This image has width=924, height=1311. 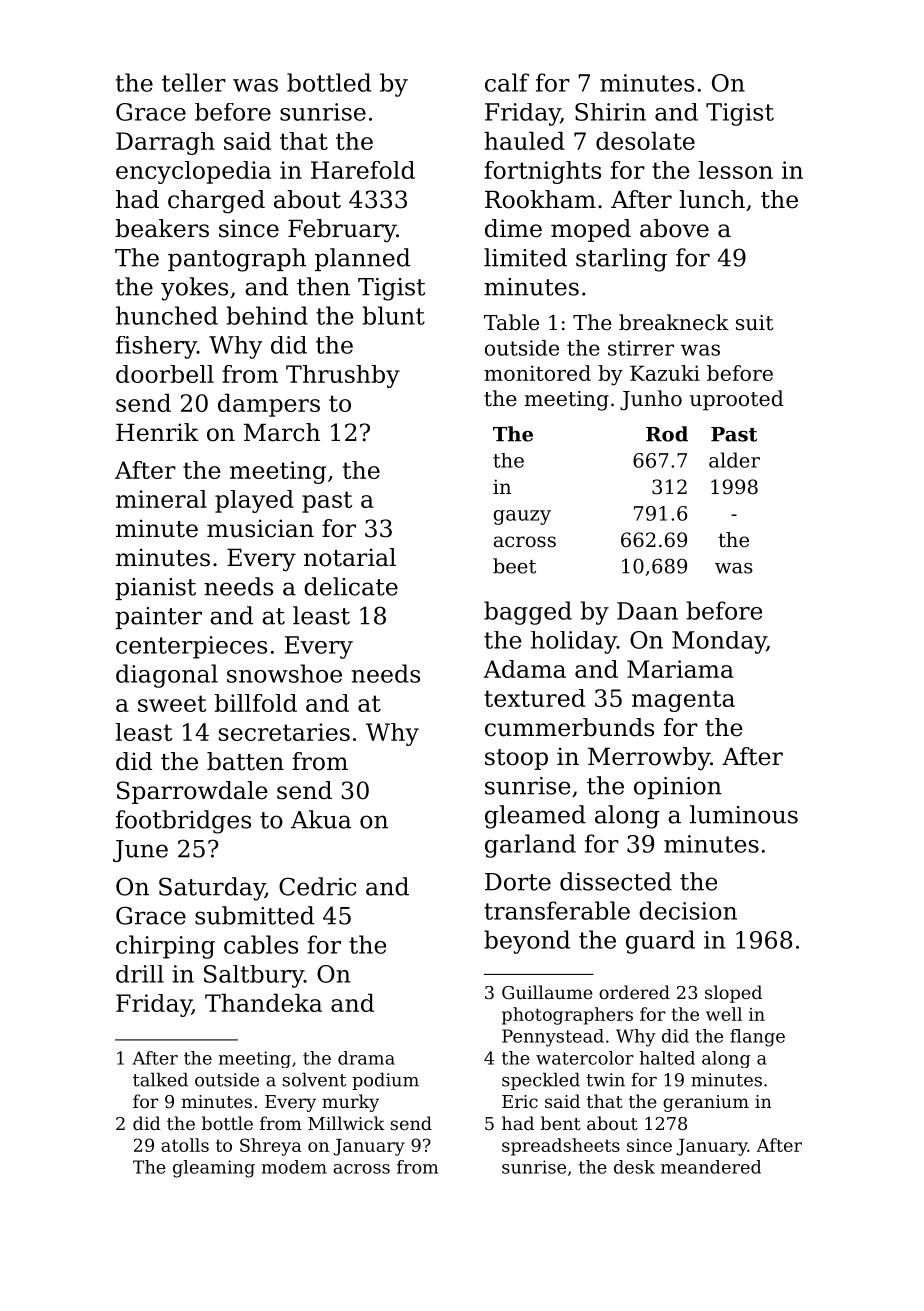 I want to click on alder, so click(x=734, y=460).
